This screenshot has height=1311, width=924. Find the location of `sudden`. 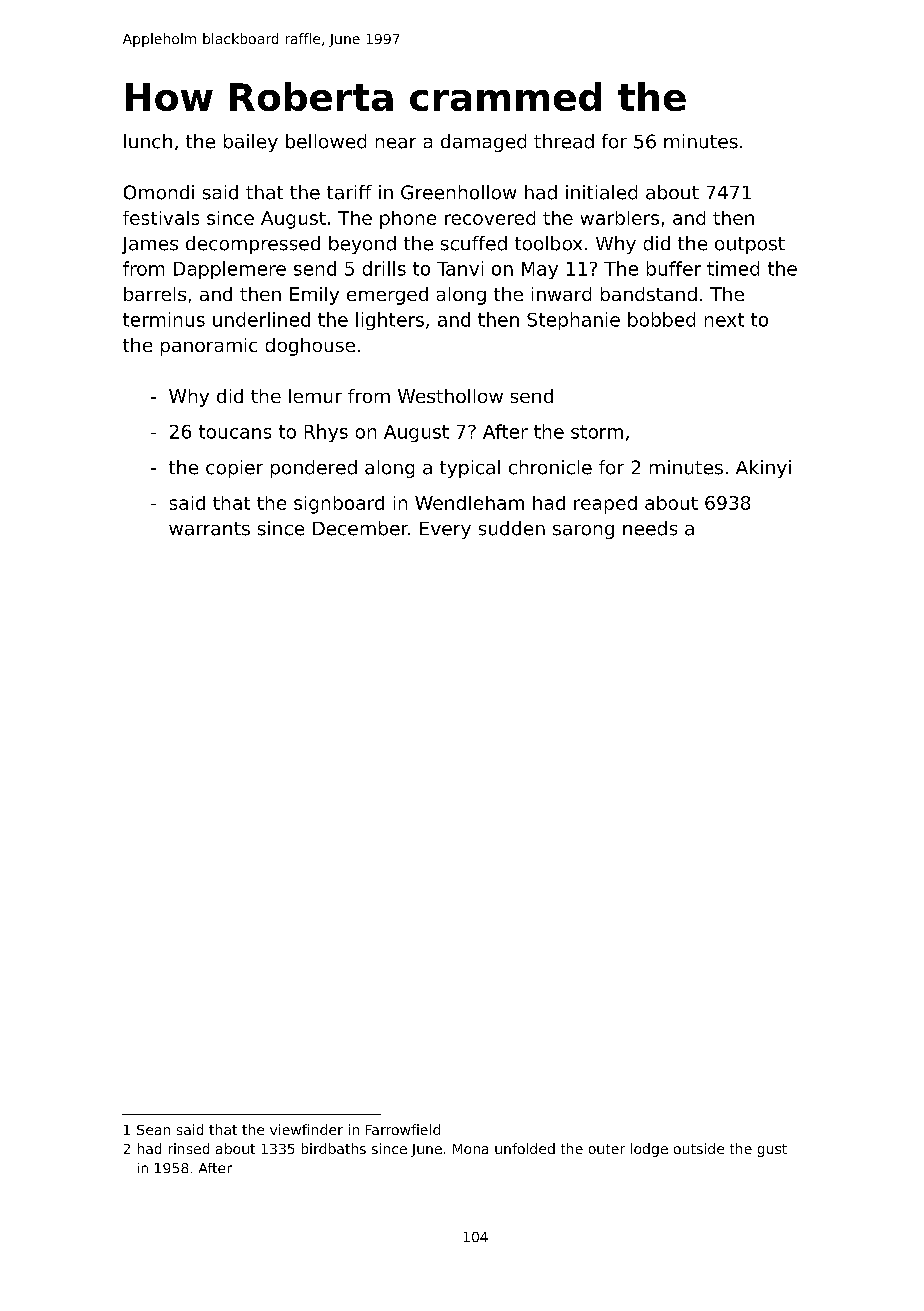

sudden is located at coordinates (512, 528).
